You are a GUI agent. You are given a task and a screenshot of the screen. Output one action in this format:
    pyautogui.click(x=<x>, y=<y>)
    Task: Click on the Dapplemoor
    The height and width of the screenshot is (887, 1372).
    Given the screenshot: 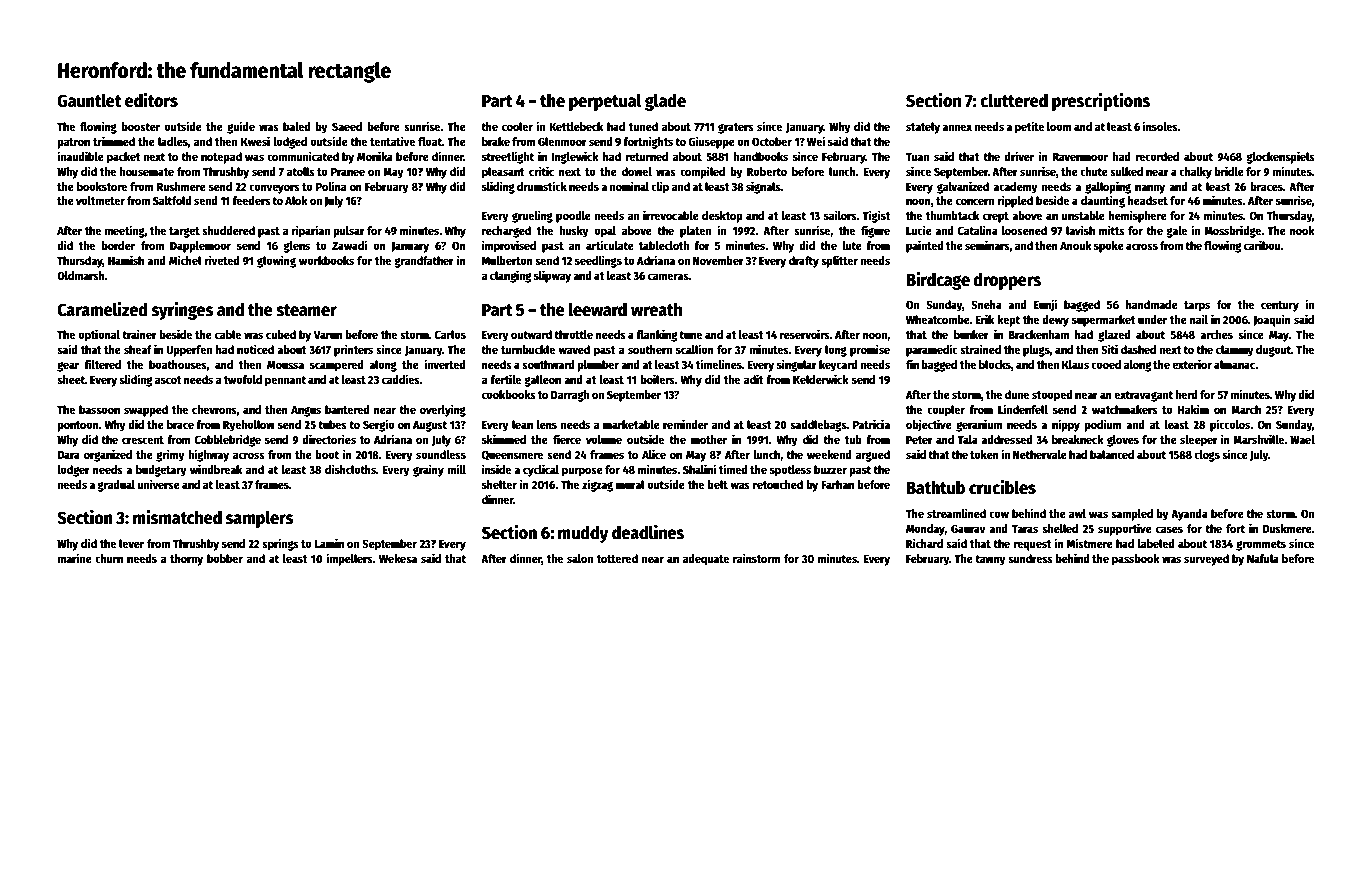 What is the action you would take?
    pyautogui.click(x=200, y=247)
